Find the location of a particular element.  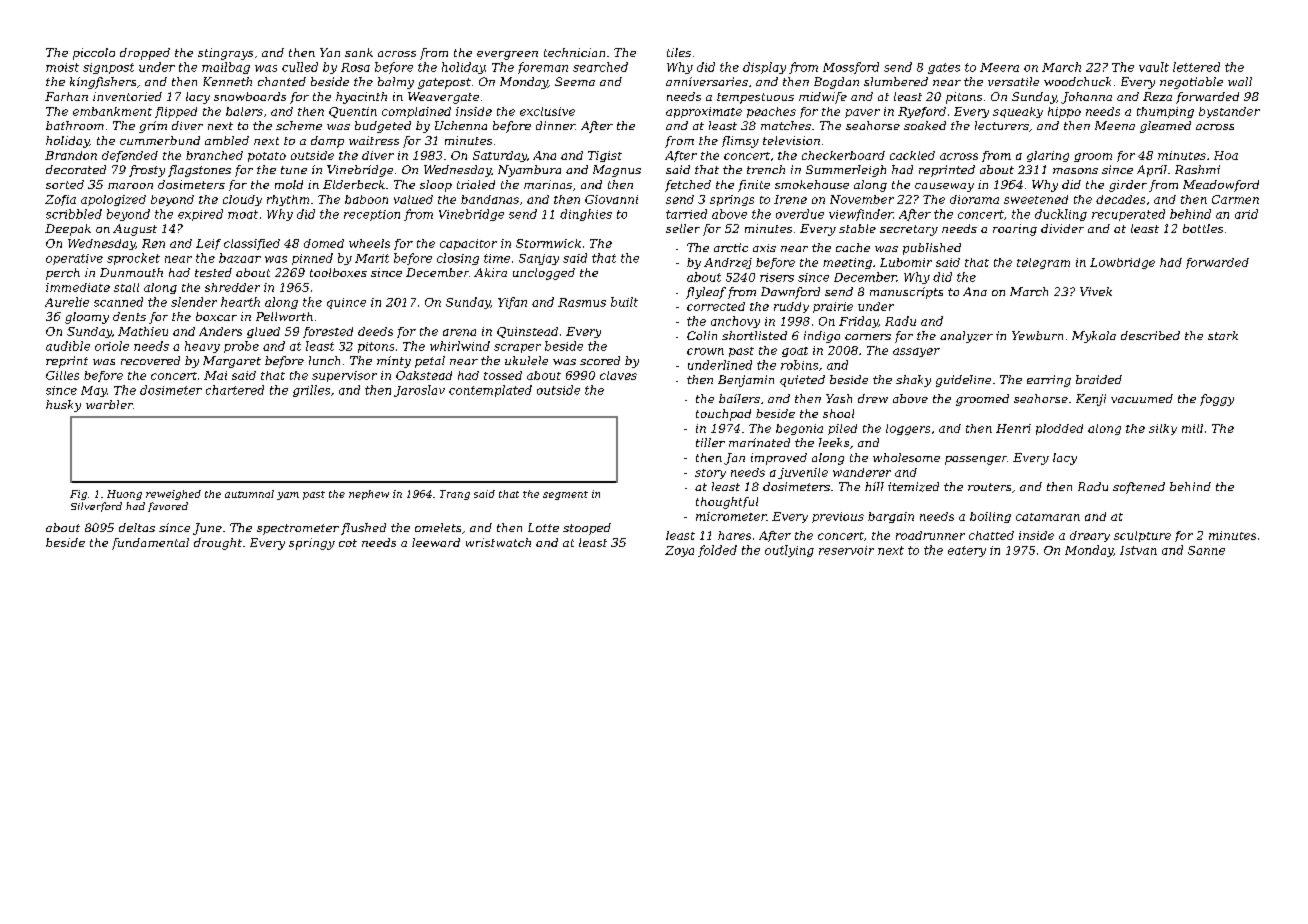

gates is located at coordinates (944, 68).
